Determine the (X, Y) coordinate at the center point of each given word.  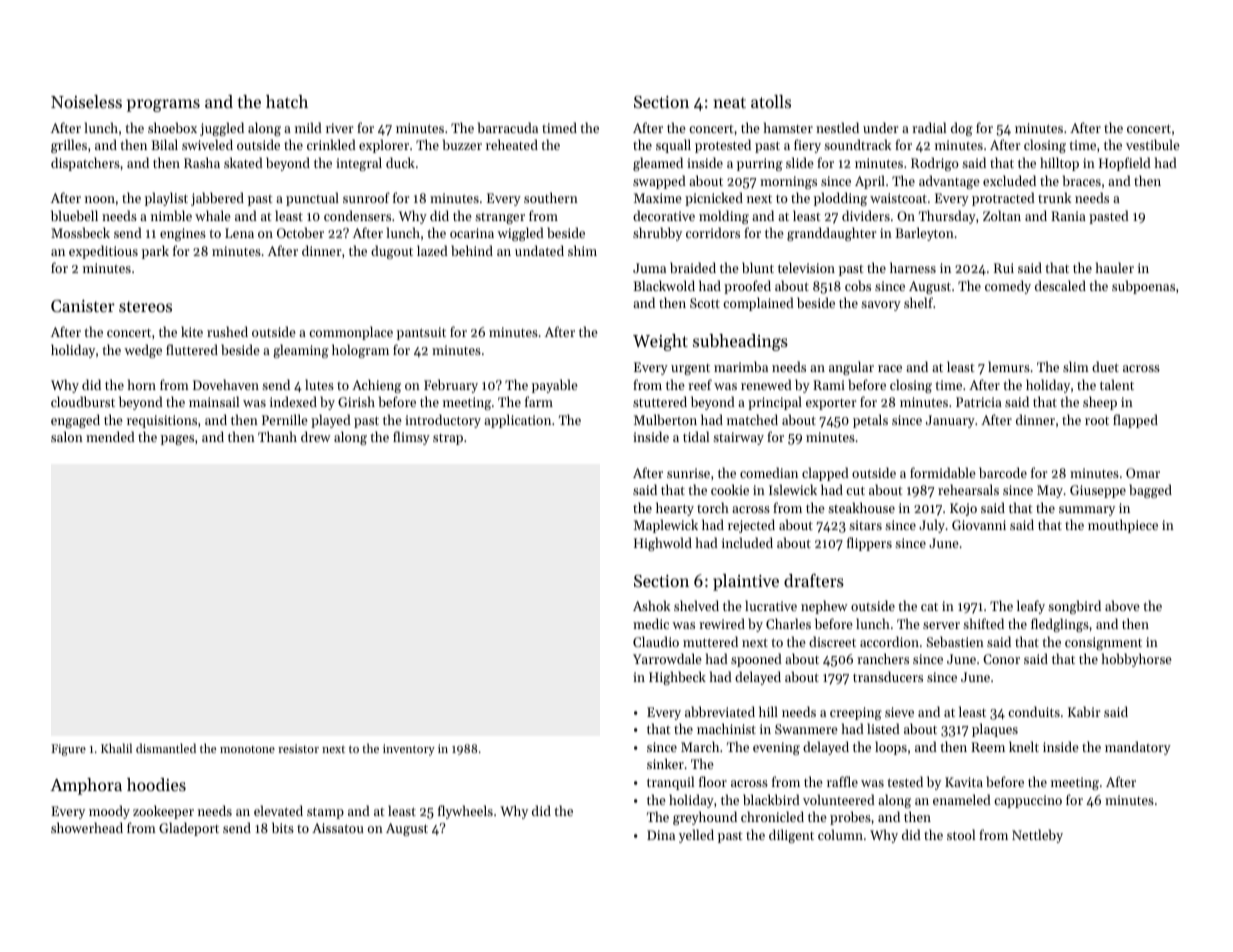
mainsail (214, 401)
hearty (675, 509)
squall (673, 146)
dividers (866, 215)
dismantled (166, 748)
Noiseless (86, 101)
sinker (665, 763)
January (950, 421)
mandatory (1138, 748)
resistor (298, 748)
